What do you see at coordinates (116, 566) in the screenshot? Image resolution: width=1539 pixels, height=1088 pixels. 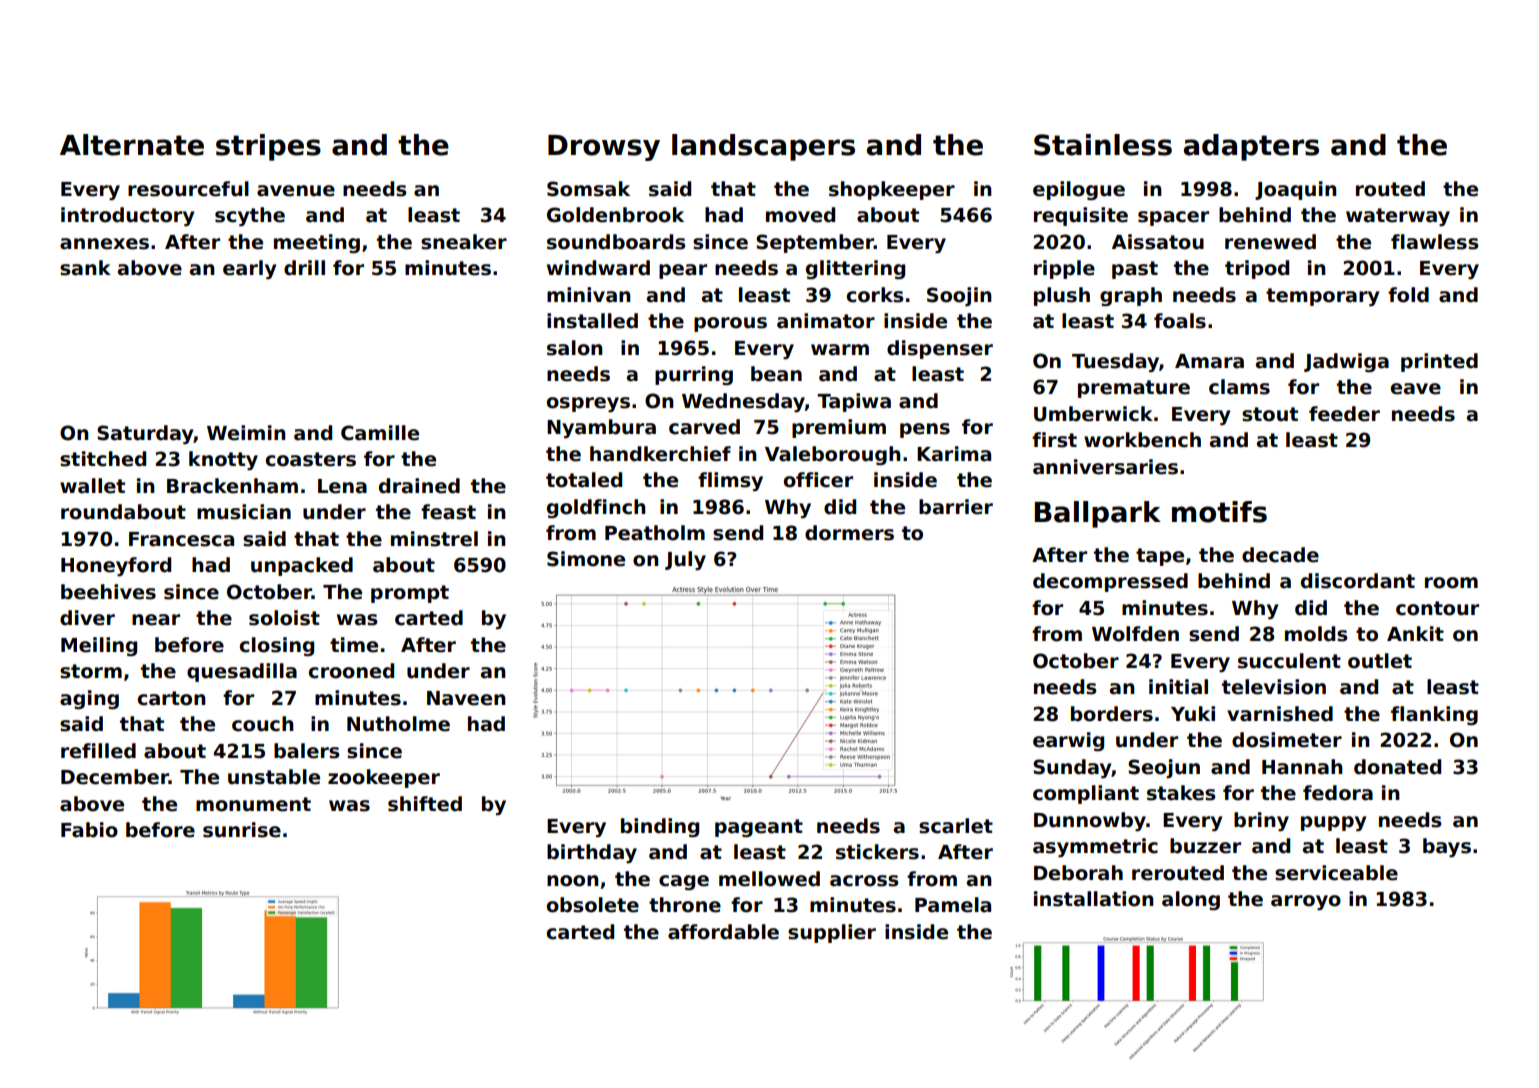 I see `Honeyford` at bounding box center [116, 566].
